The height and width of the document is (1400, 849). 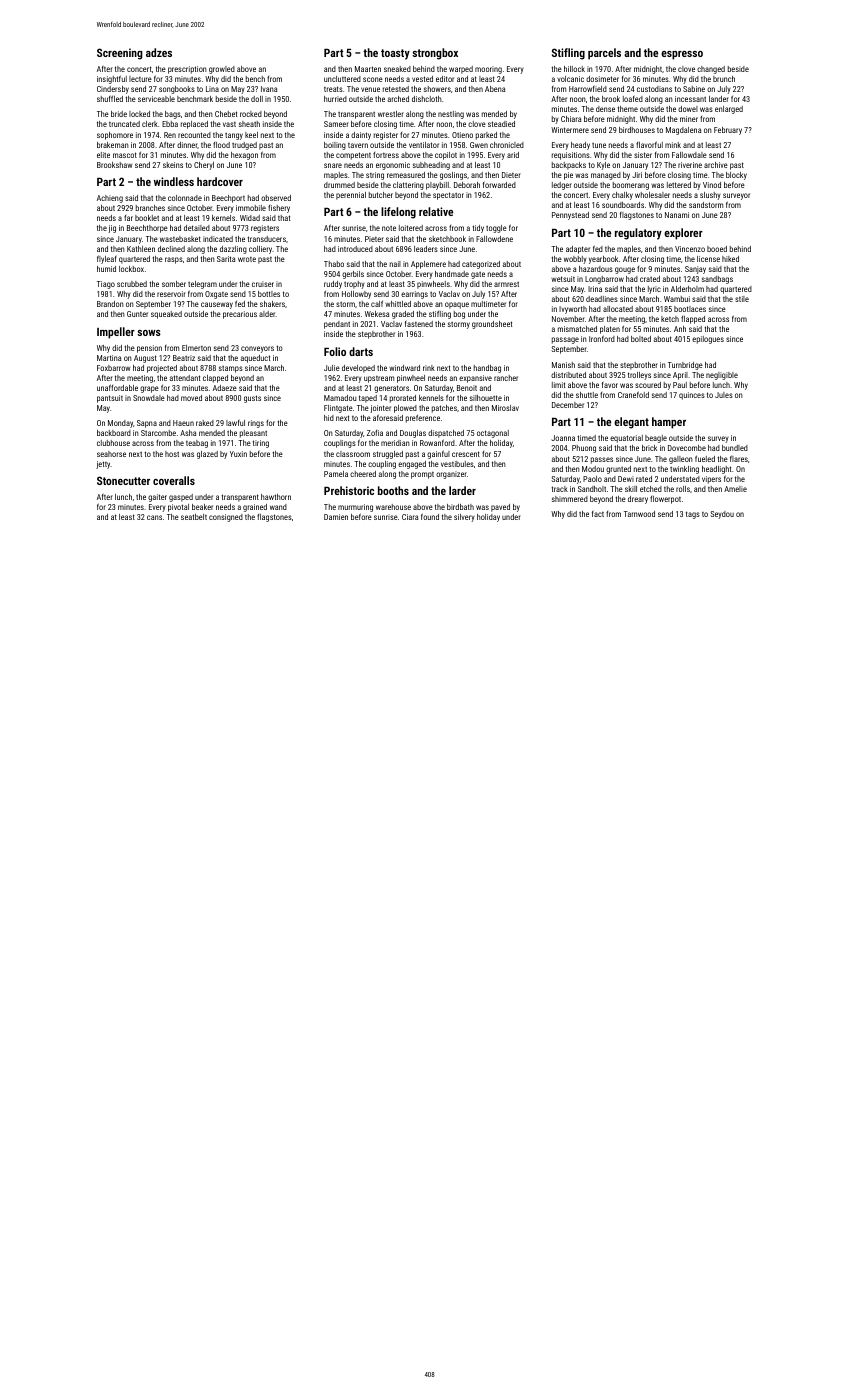 What do you see at coordinates (424, 145) in the document?
I see `ventilator` at bounding box center [424, 145].
